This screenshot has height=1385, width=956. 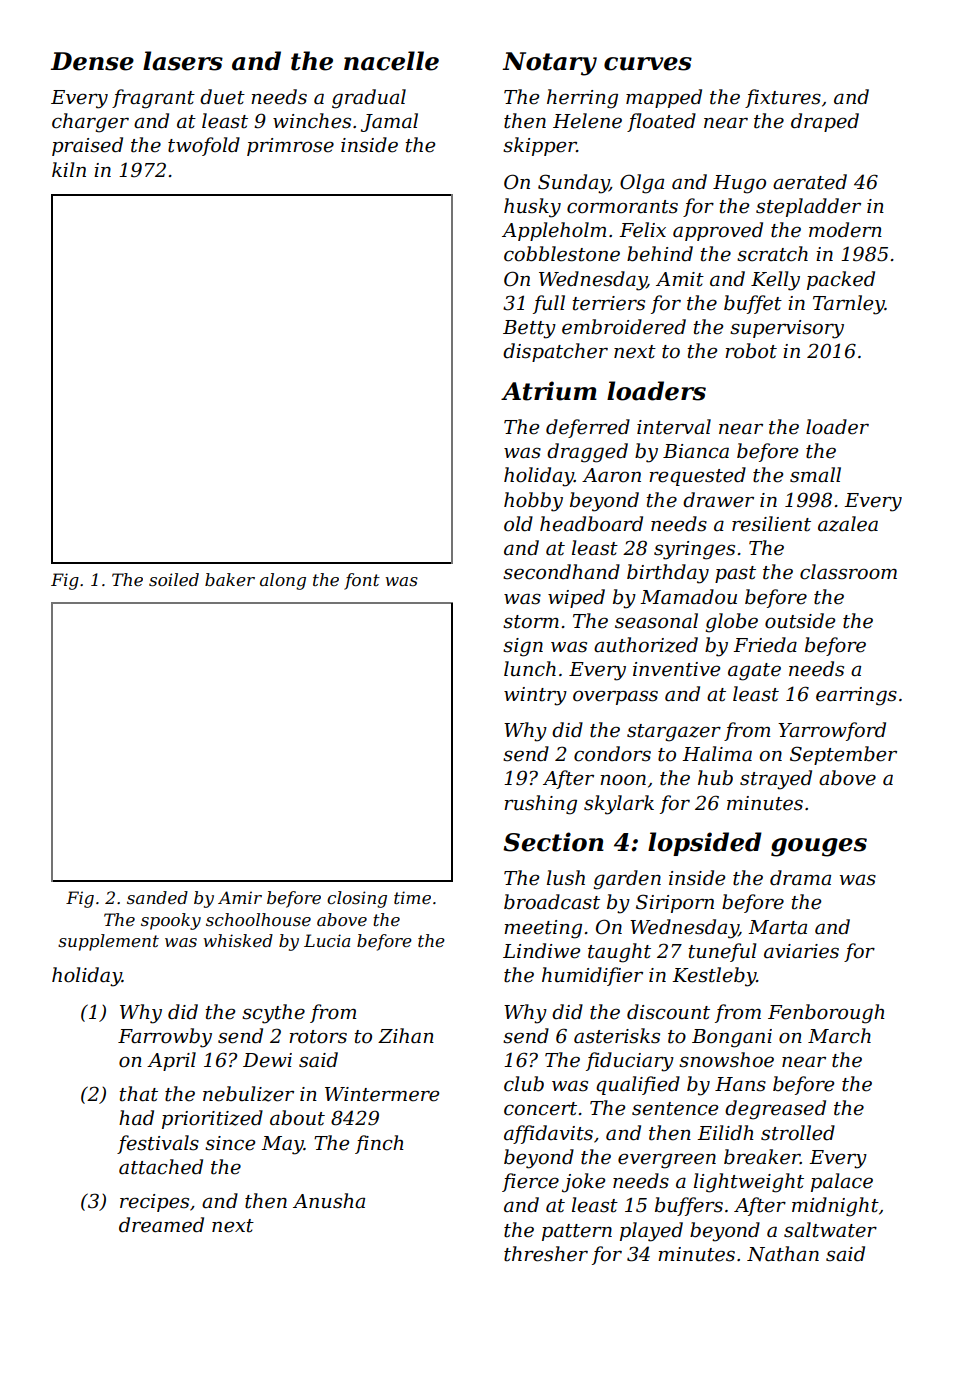 I want to click on Appleholm, so click(x=554, y=231).
